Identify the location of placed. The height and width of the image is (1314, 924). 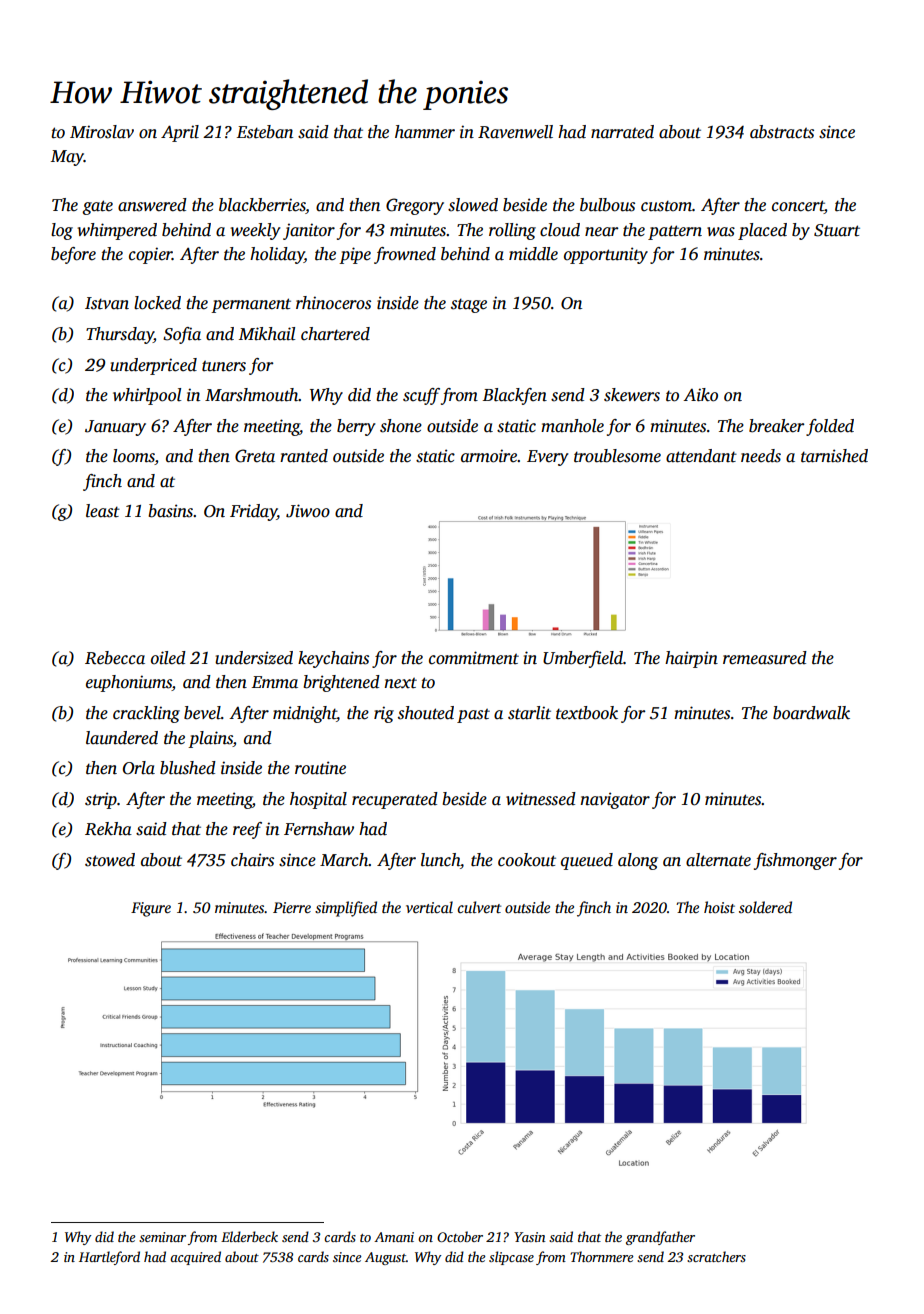
(762, 231).
